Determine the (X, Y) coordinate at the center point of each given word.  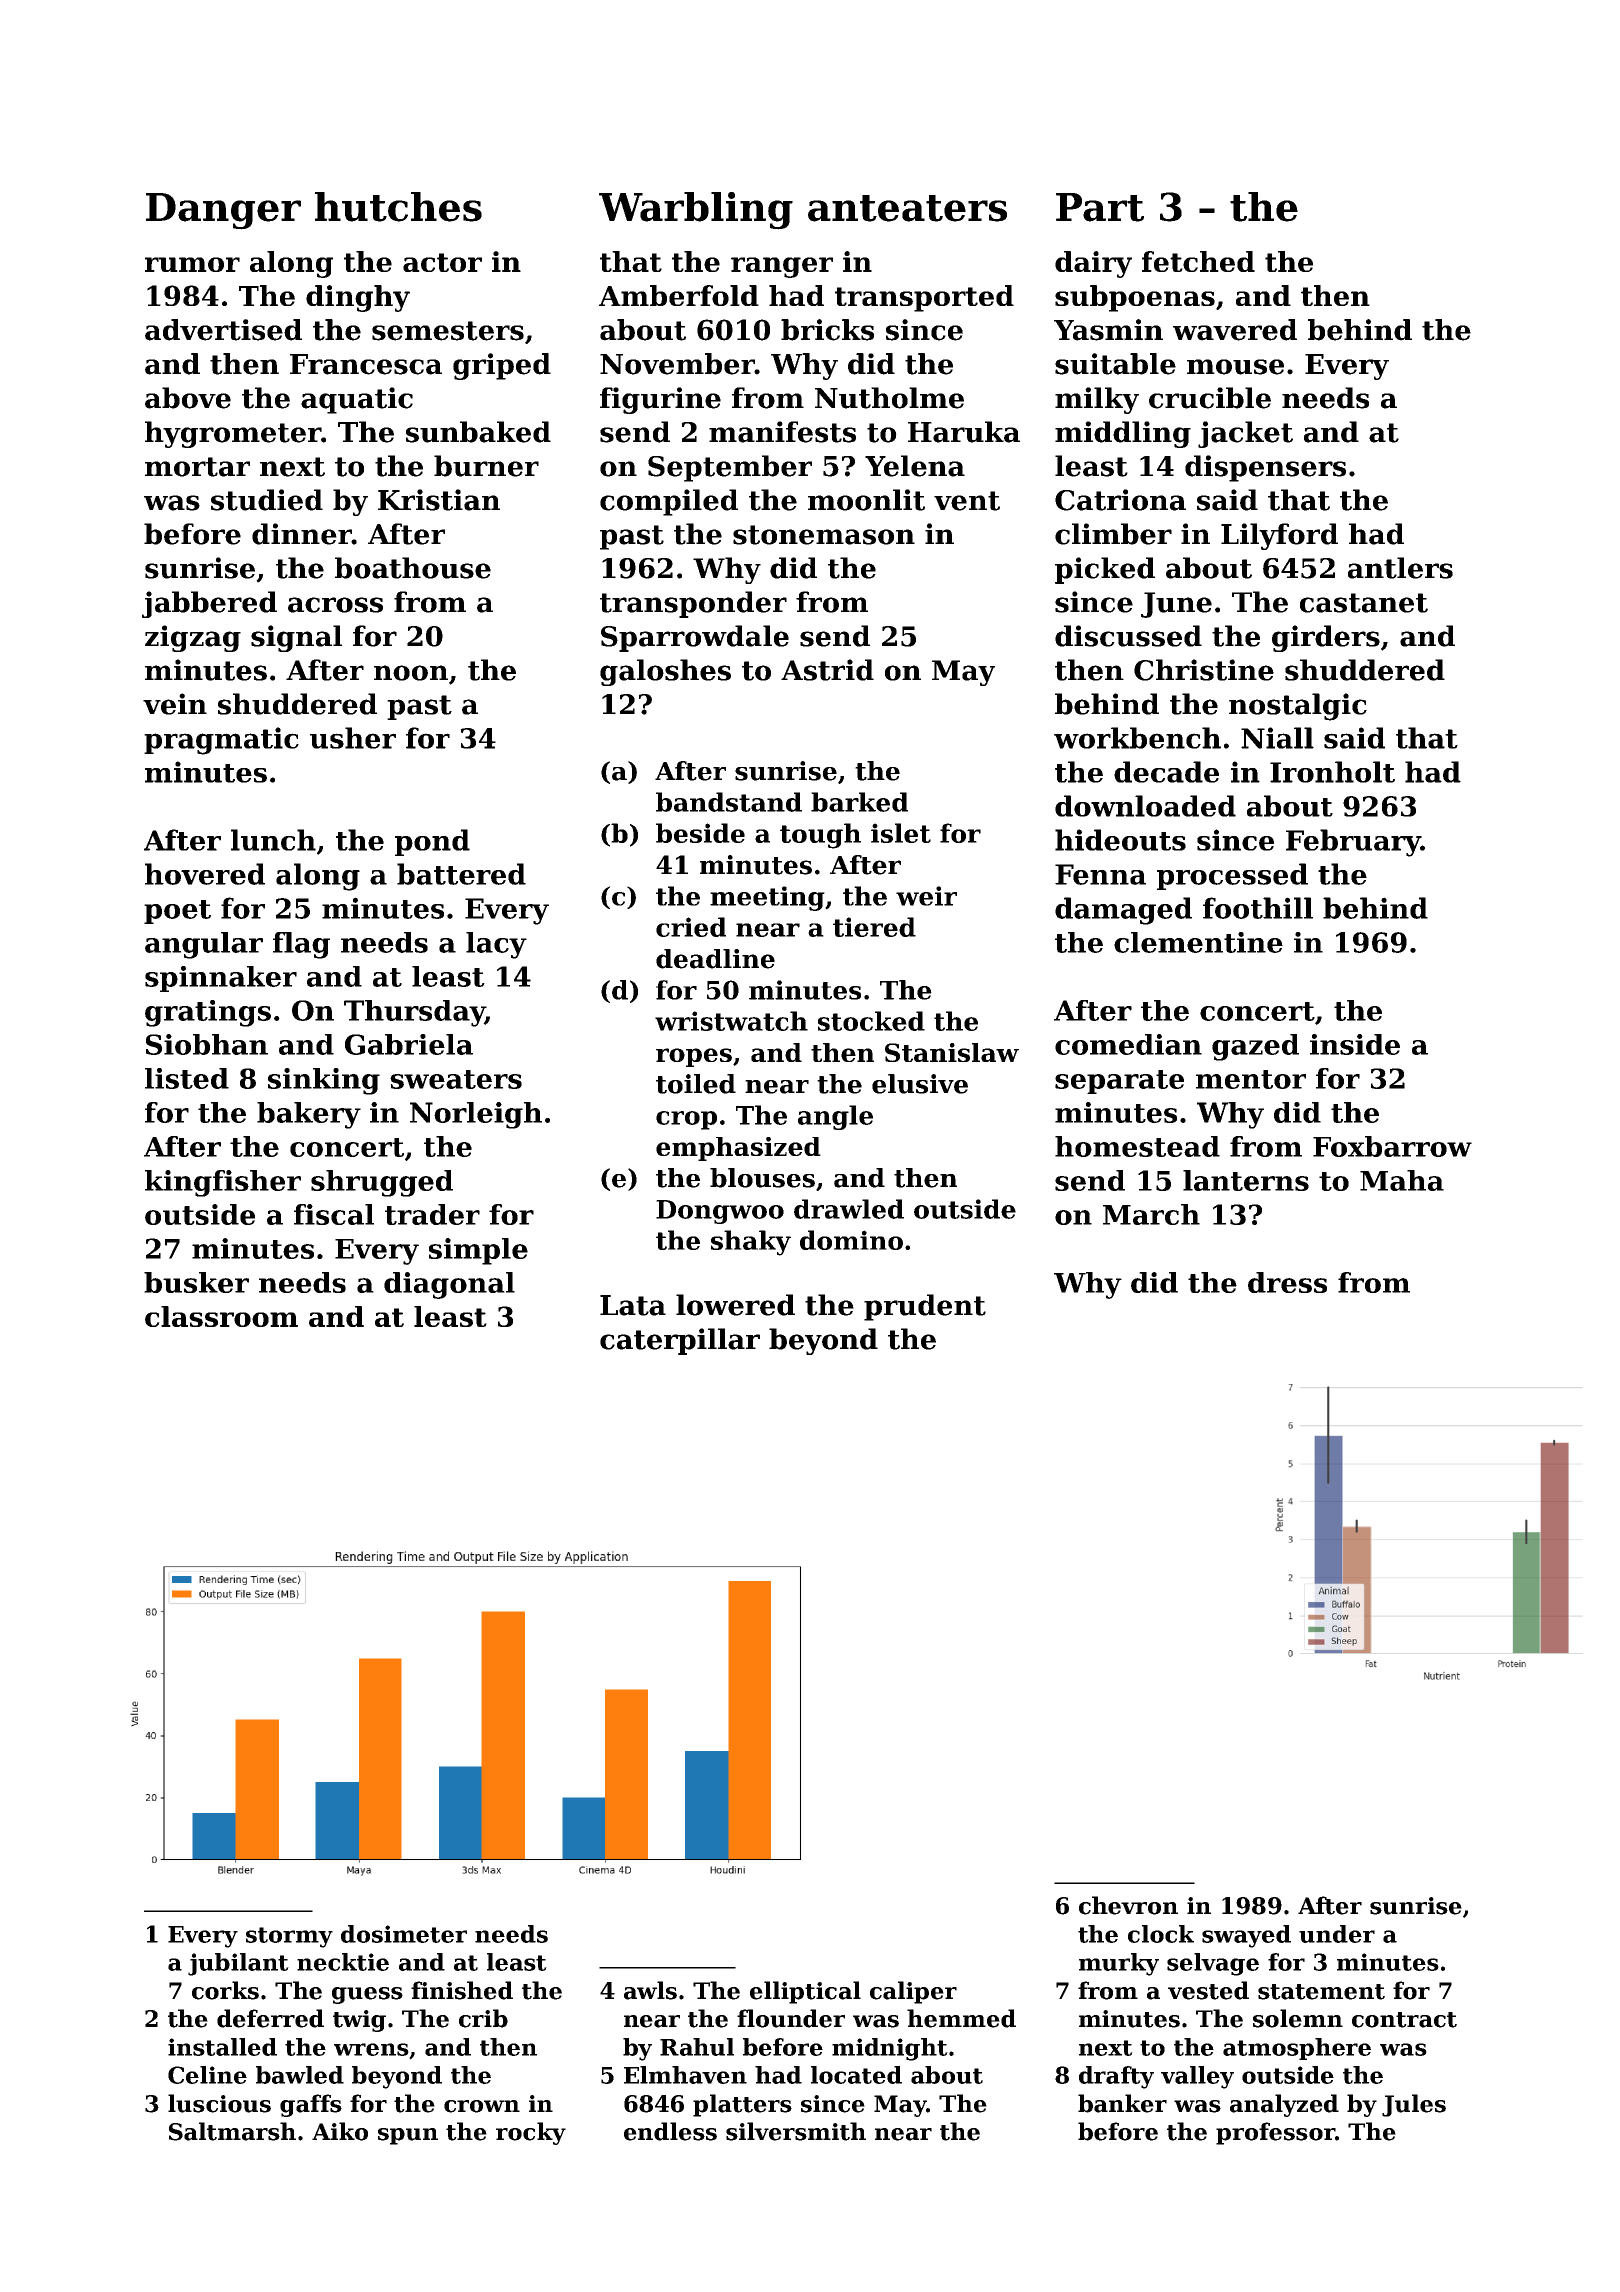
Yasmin (1108, 330)
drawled (849, 1209)
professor (1275, 2133)
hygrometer (233, 434)
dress (1287, 1282)
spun (408, 2136)
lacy (496, 945)
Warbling (696, 211)
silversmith (796, 2131)
